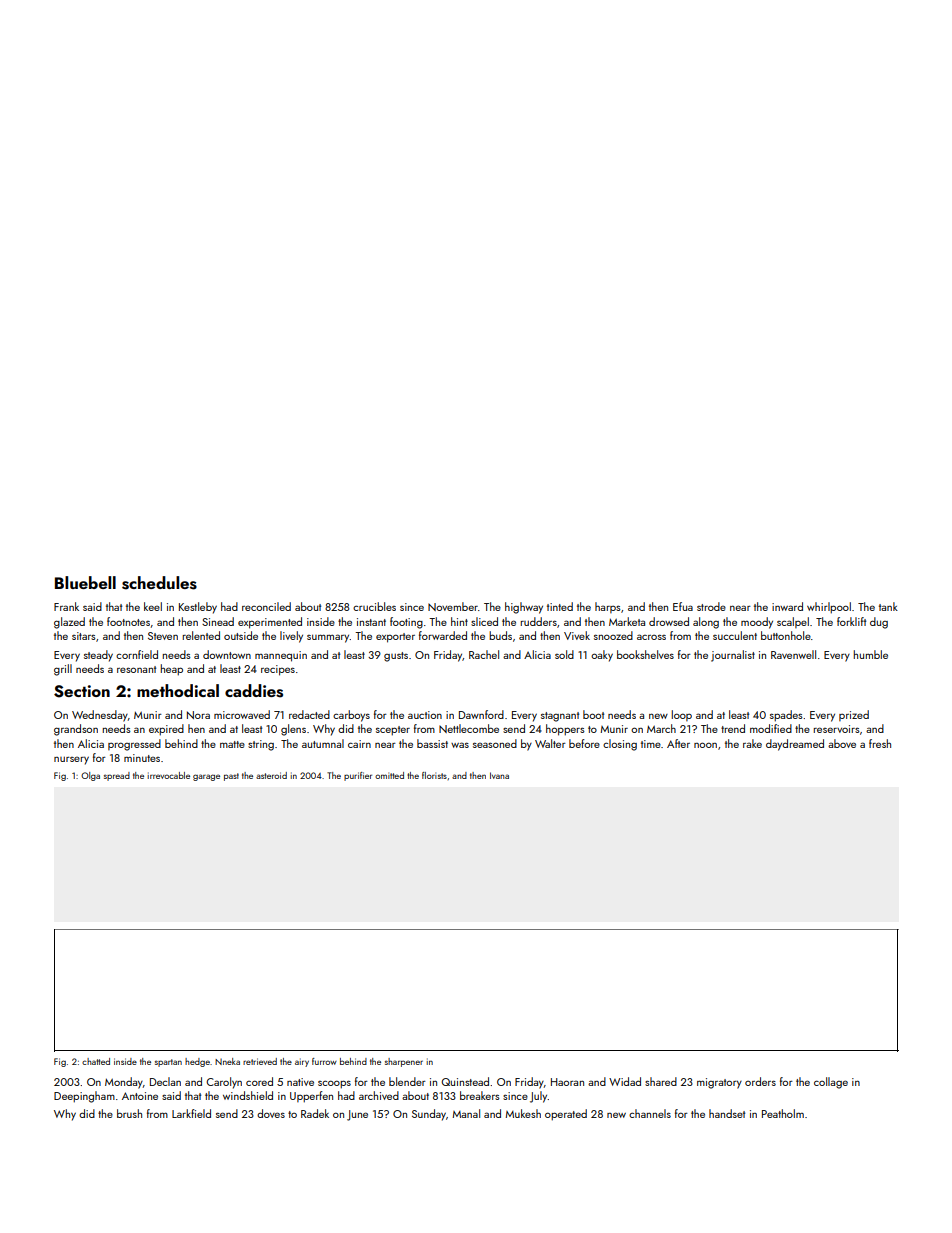 The height and width of the page is (1233, 952). I want to click on tank, so click(888, 606).
